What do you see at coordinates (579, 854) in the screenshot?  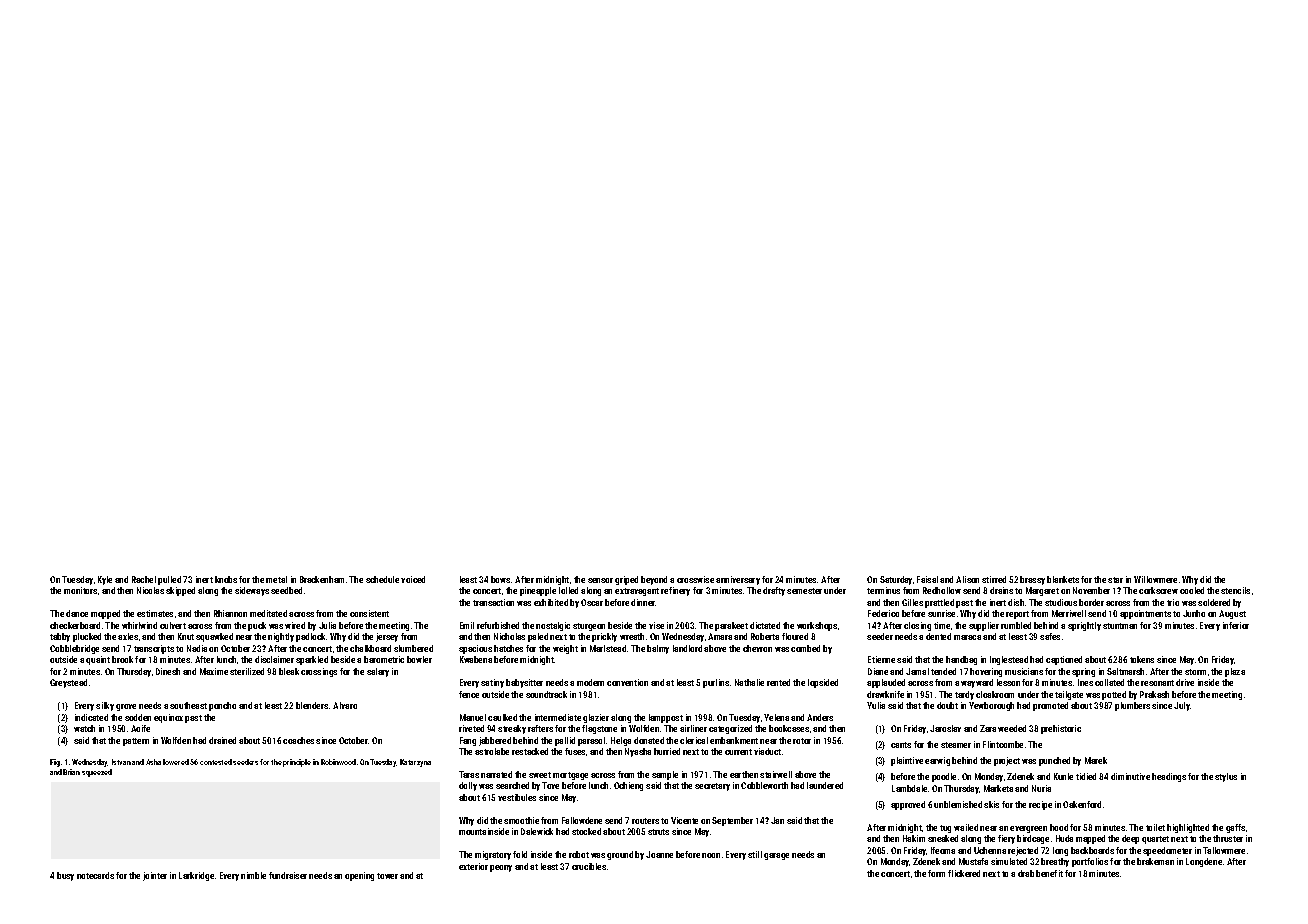 I see `robot` at bounding box center [579, 854].
